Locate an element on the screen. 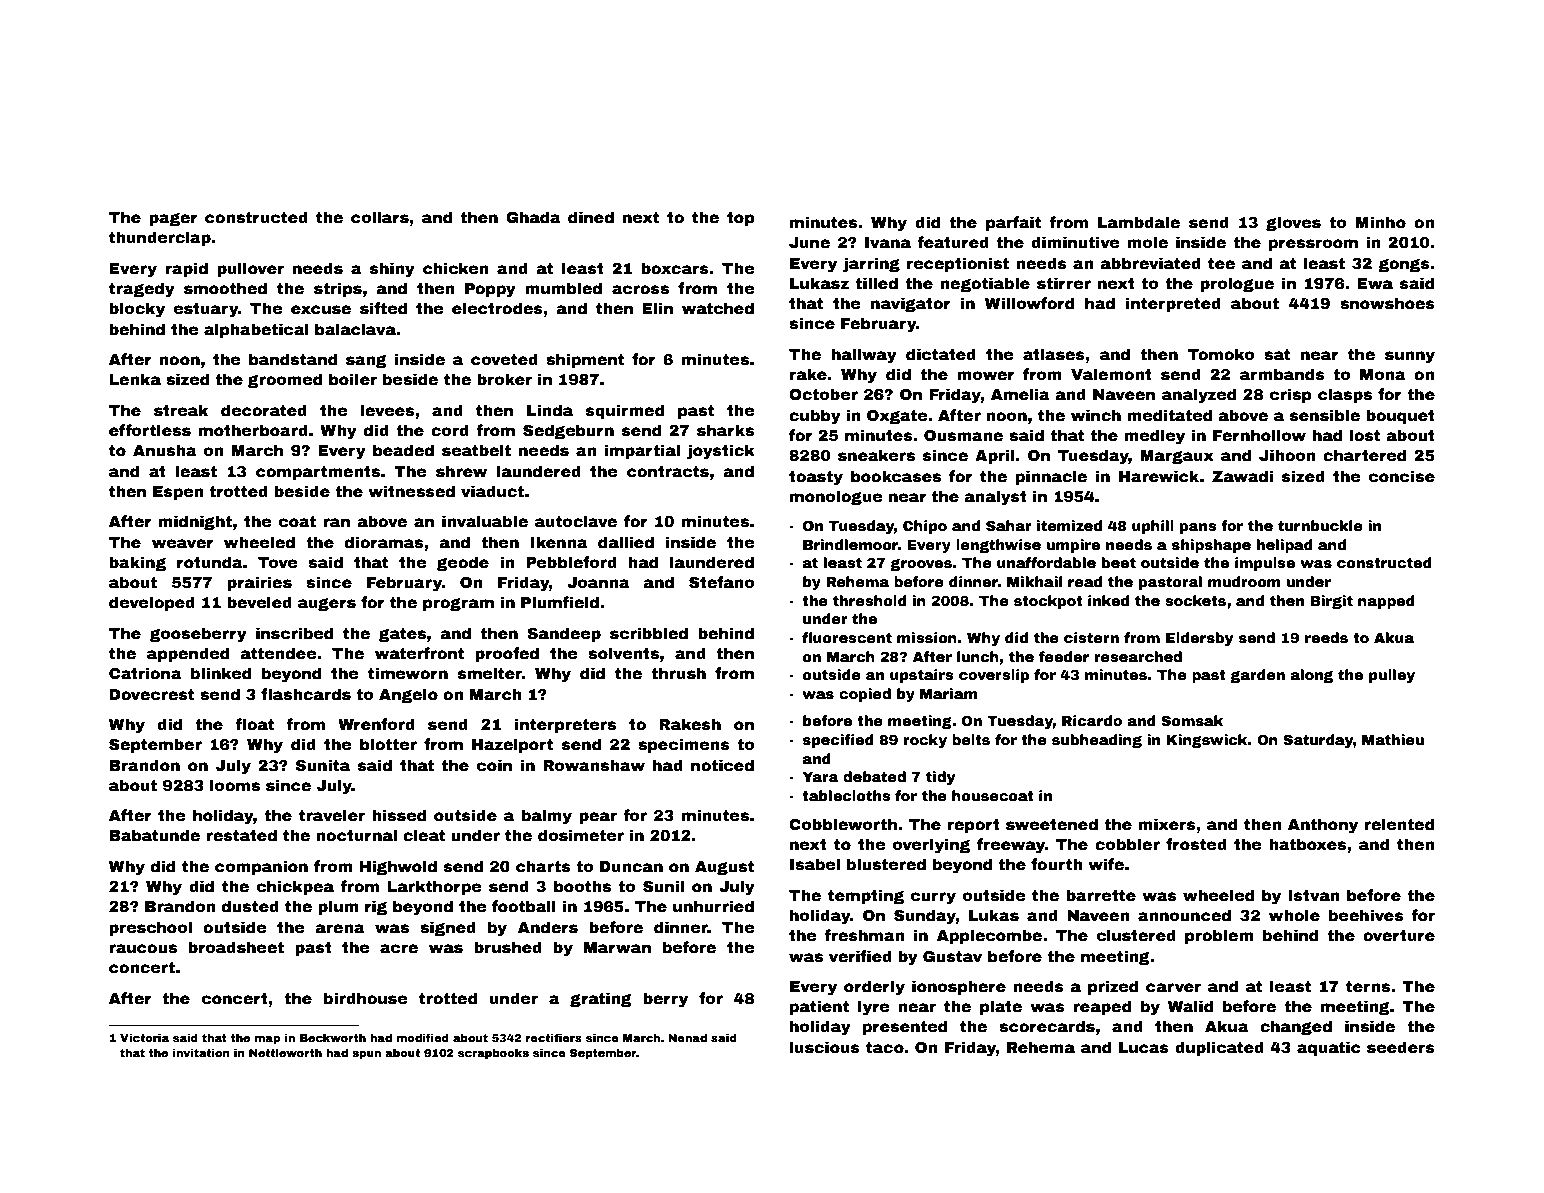  flashcards is located at coordinates (306, 694).
